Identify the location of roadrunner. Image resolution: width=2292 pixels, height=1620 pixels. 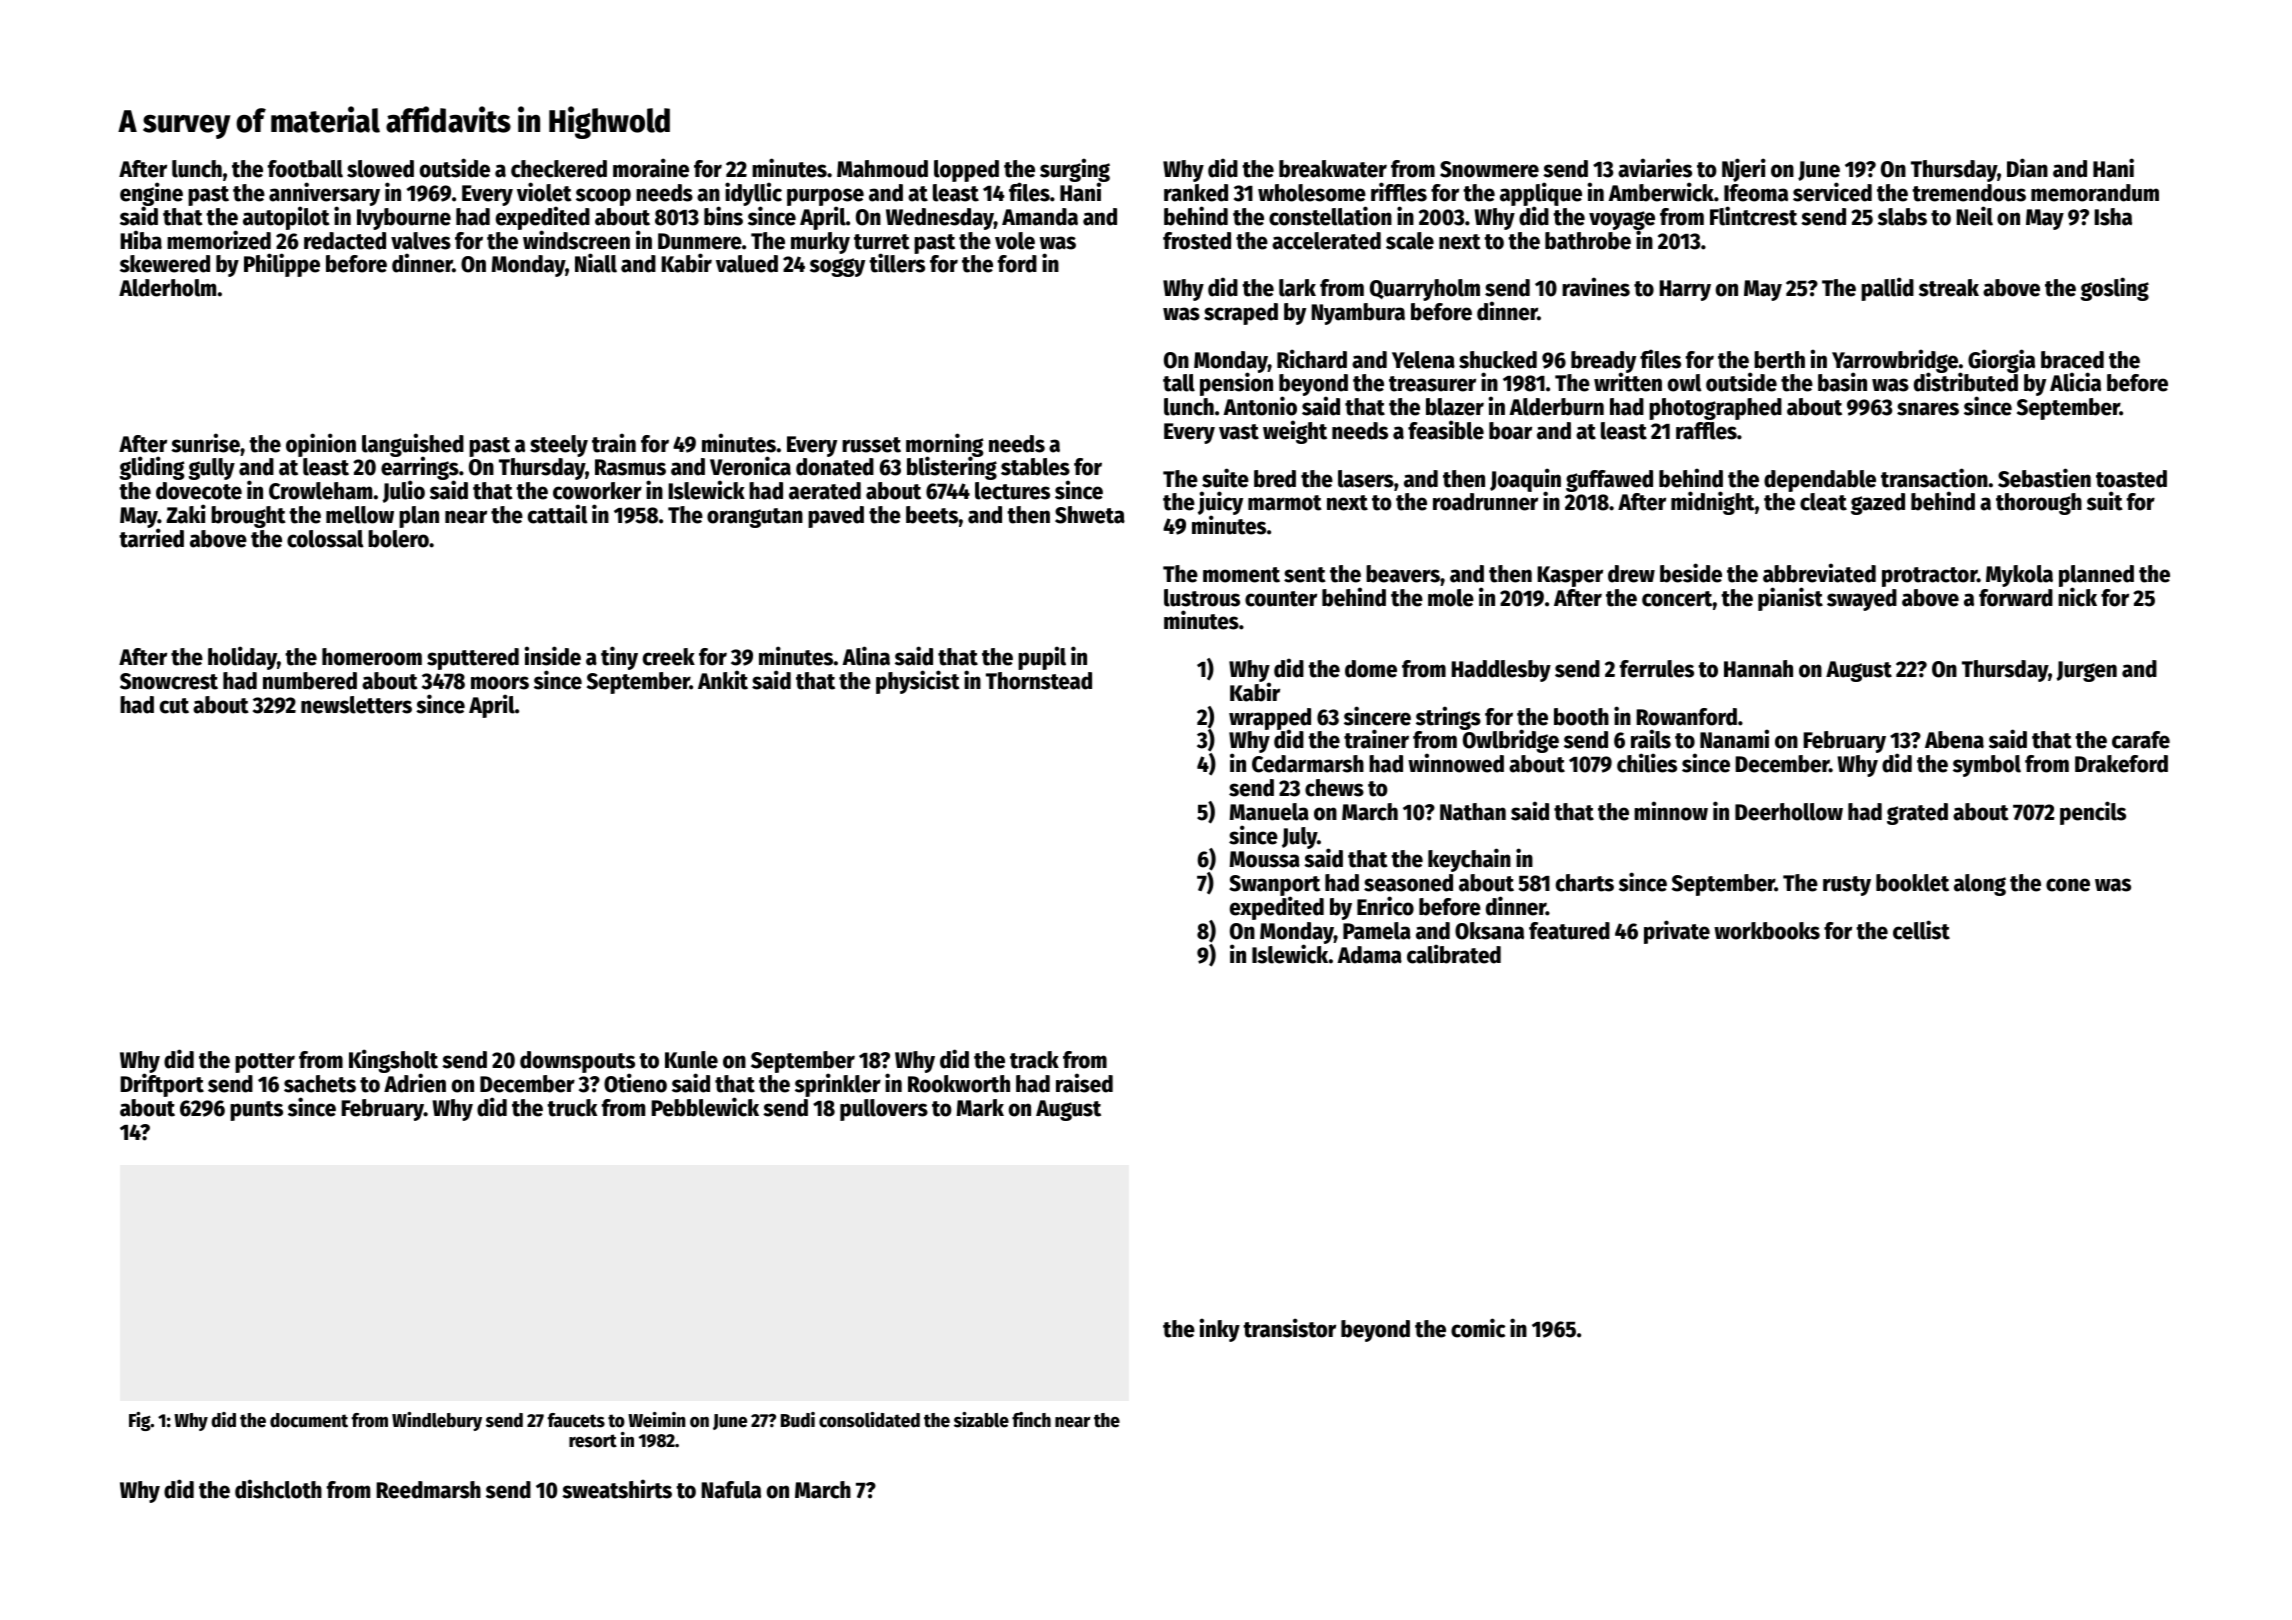
(1485, 502).
